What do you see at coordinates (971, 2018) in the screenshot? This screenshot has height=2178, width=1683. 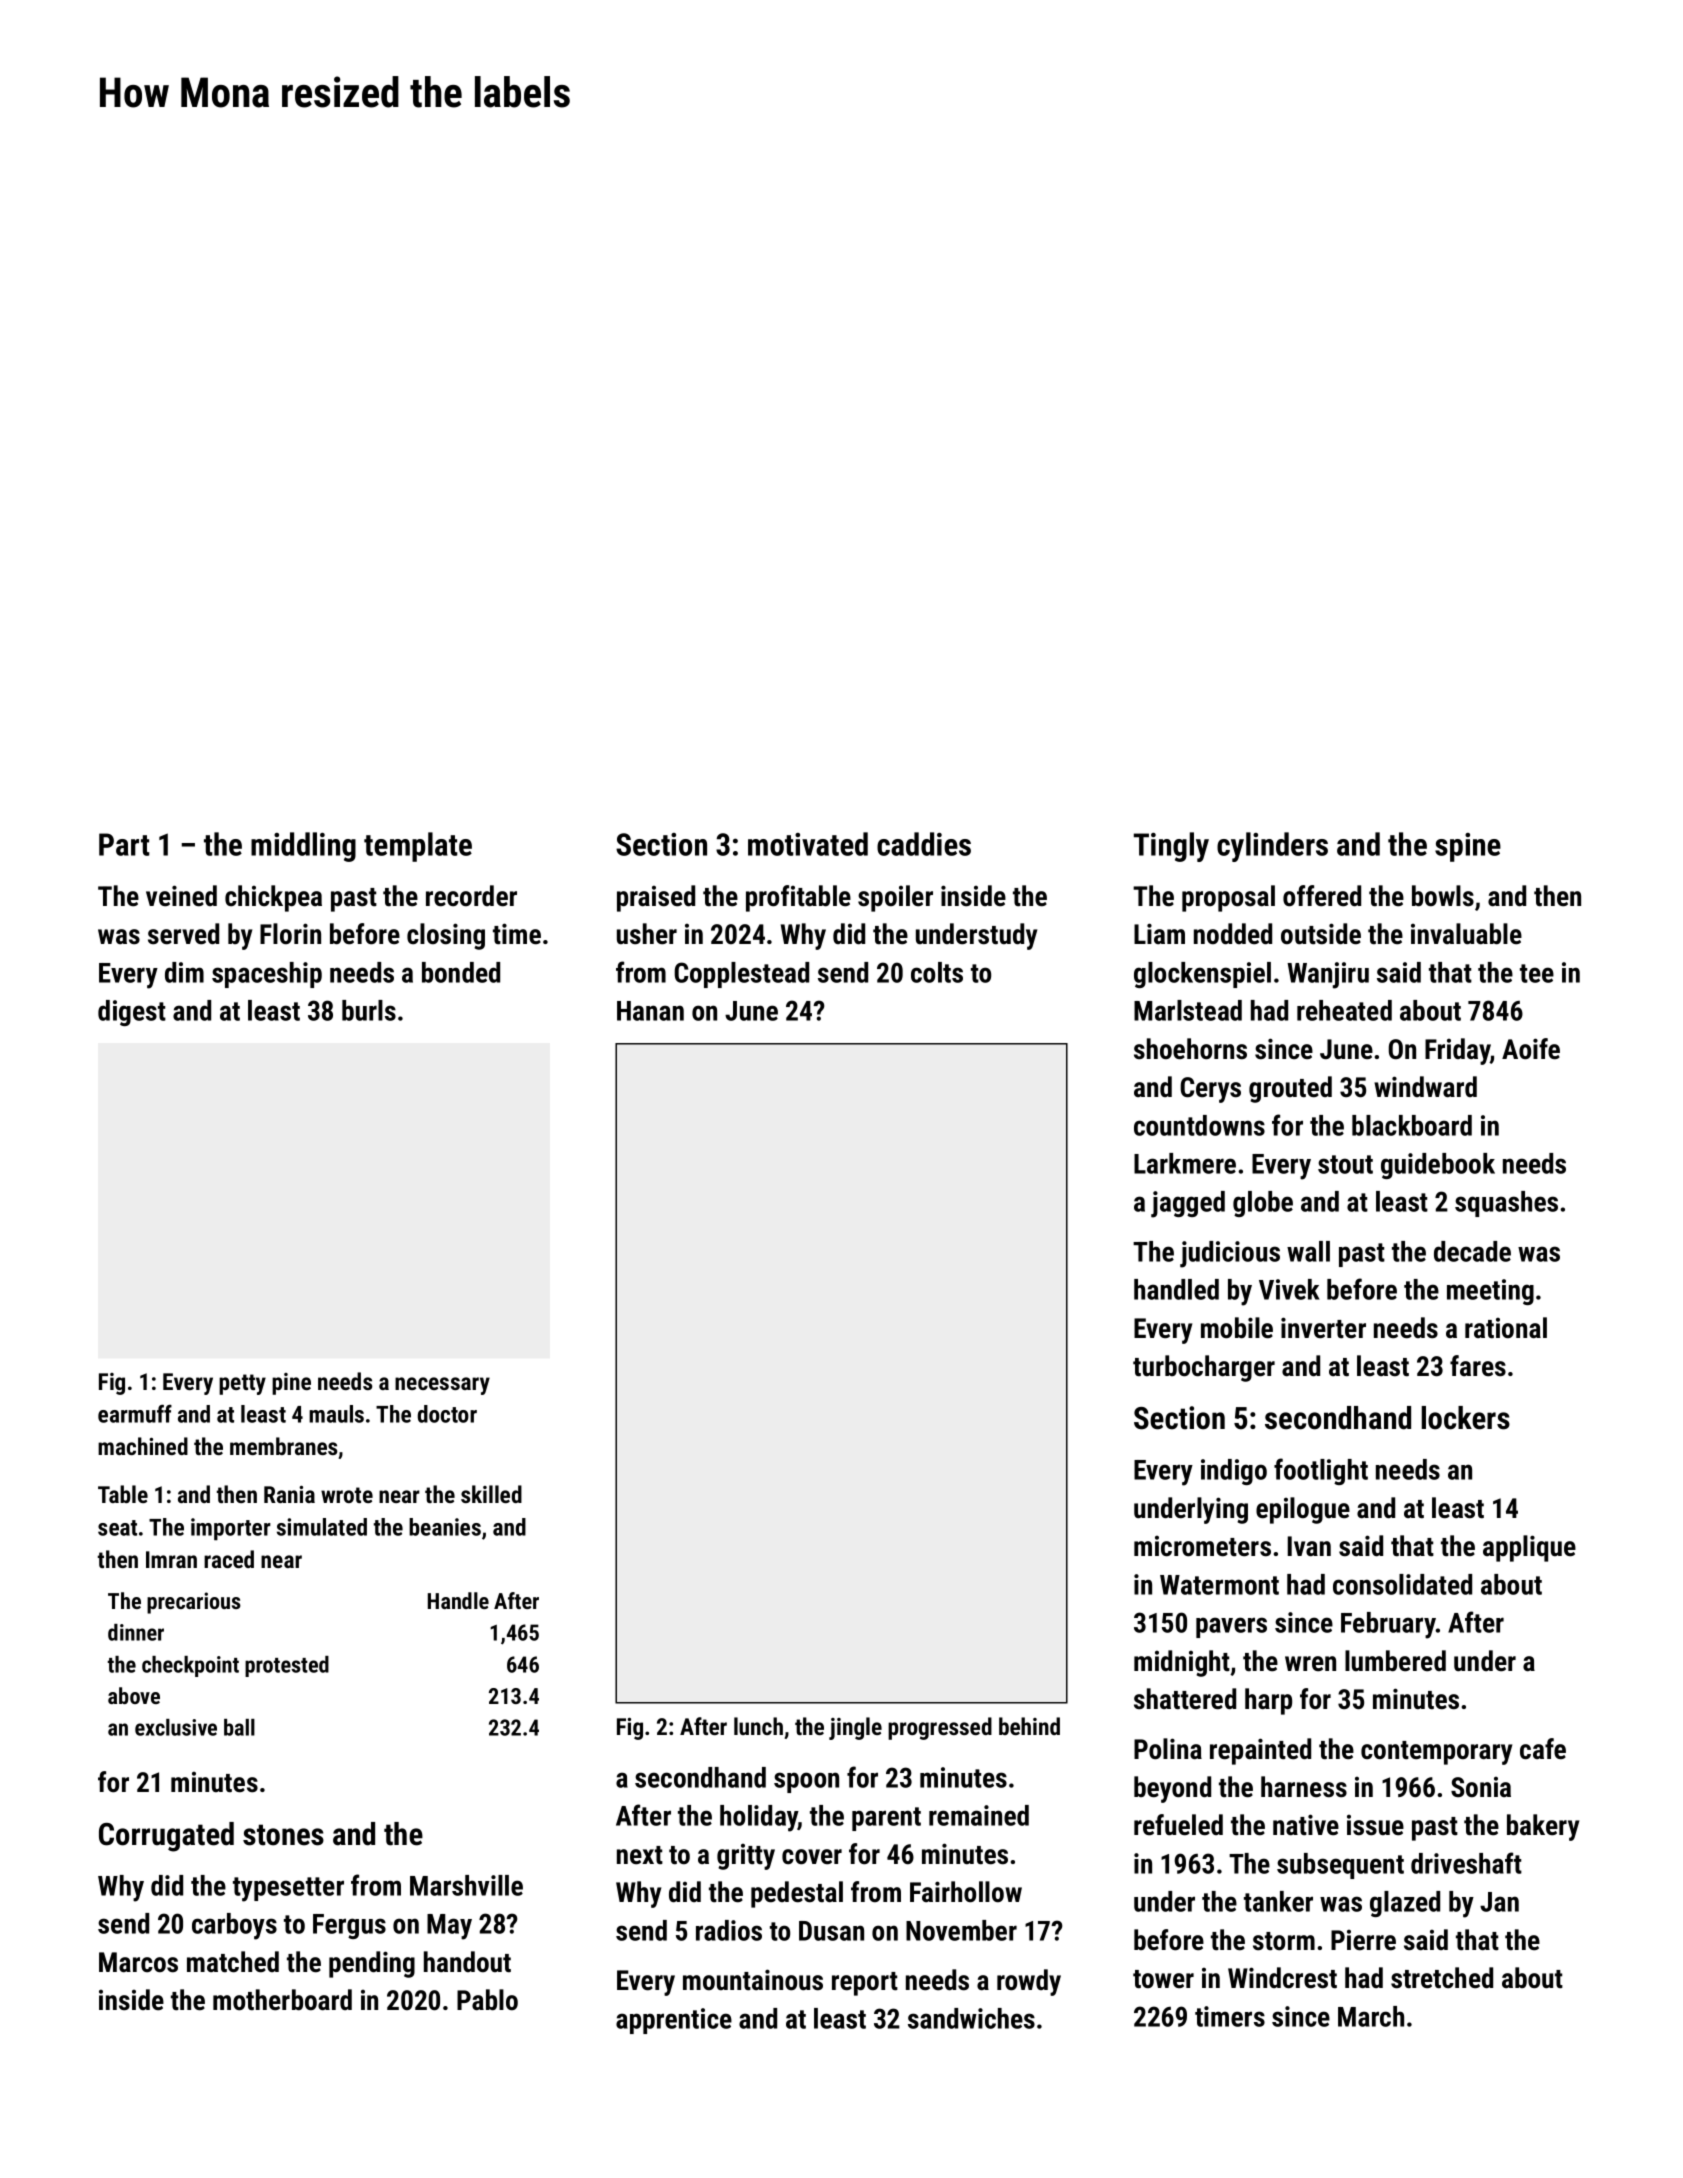 I see `sandwiches` at bounding box center [971, 2018].
